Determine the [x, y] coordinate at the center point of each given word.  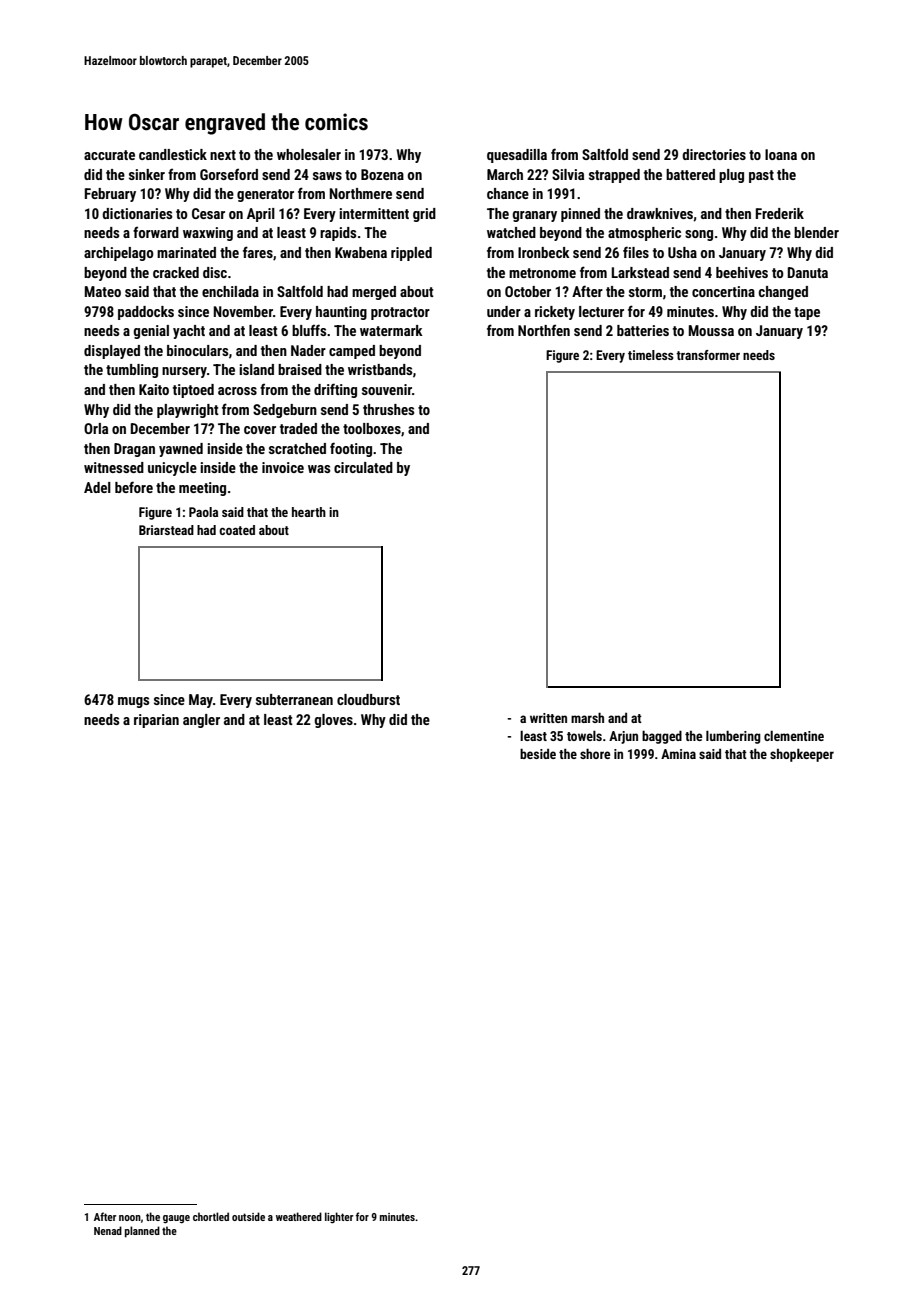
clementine [794, 735]
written [548, 718]
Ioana [781, 154]
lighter [339, 1218]
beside [538, 753]
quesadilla [517, 156]
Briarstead [166, 530]
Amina [678, 754]
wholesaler [309, 154]
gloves [333, 721]
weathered [299, 1216]
